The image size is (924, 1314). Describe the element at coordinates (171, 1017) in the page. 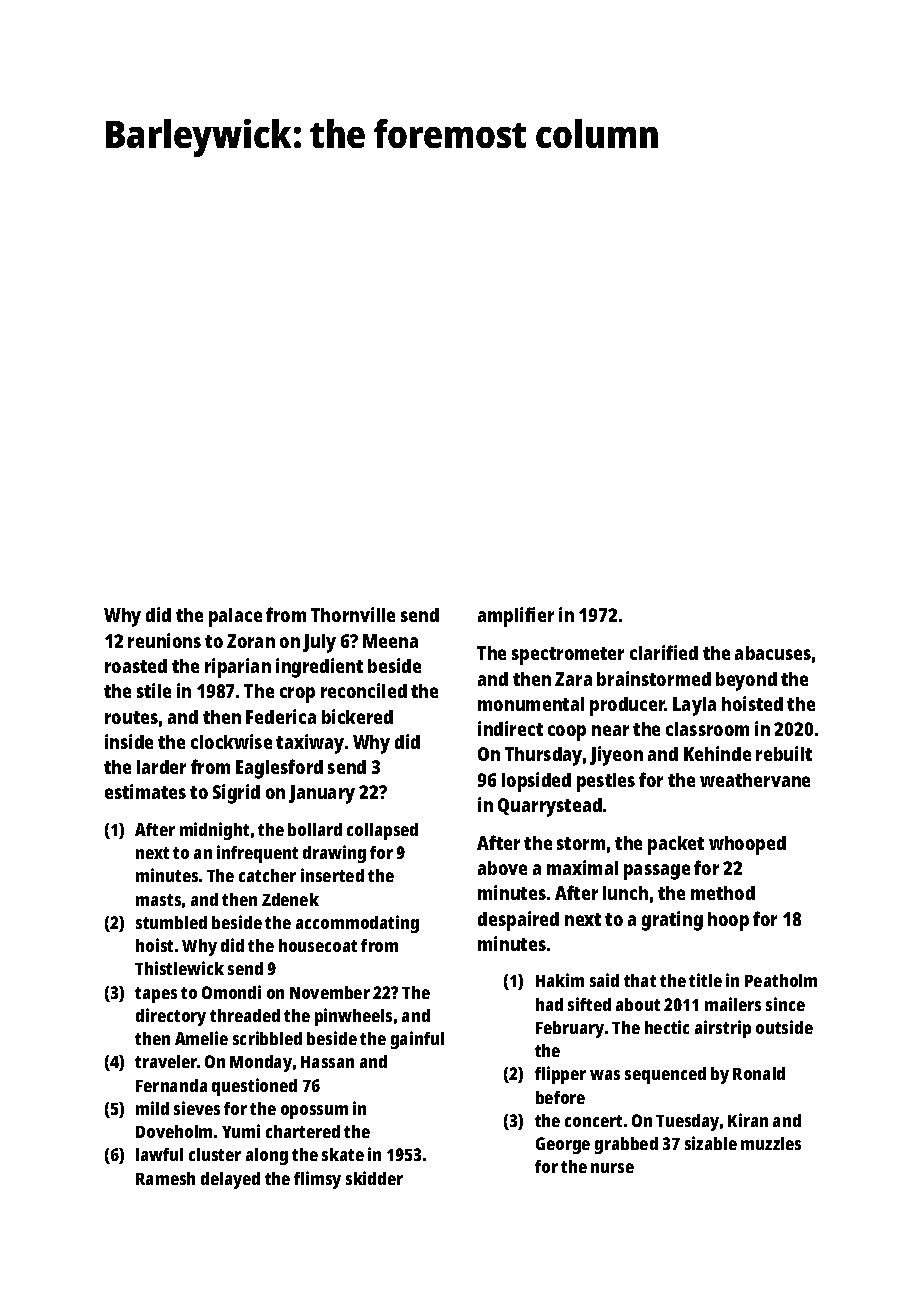

I see `directory` at that location.
